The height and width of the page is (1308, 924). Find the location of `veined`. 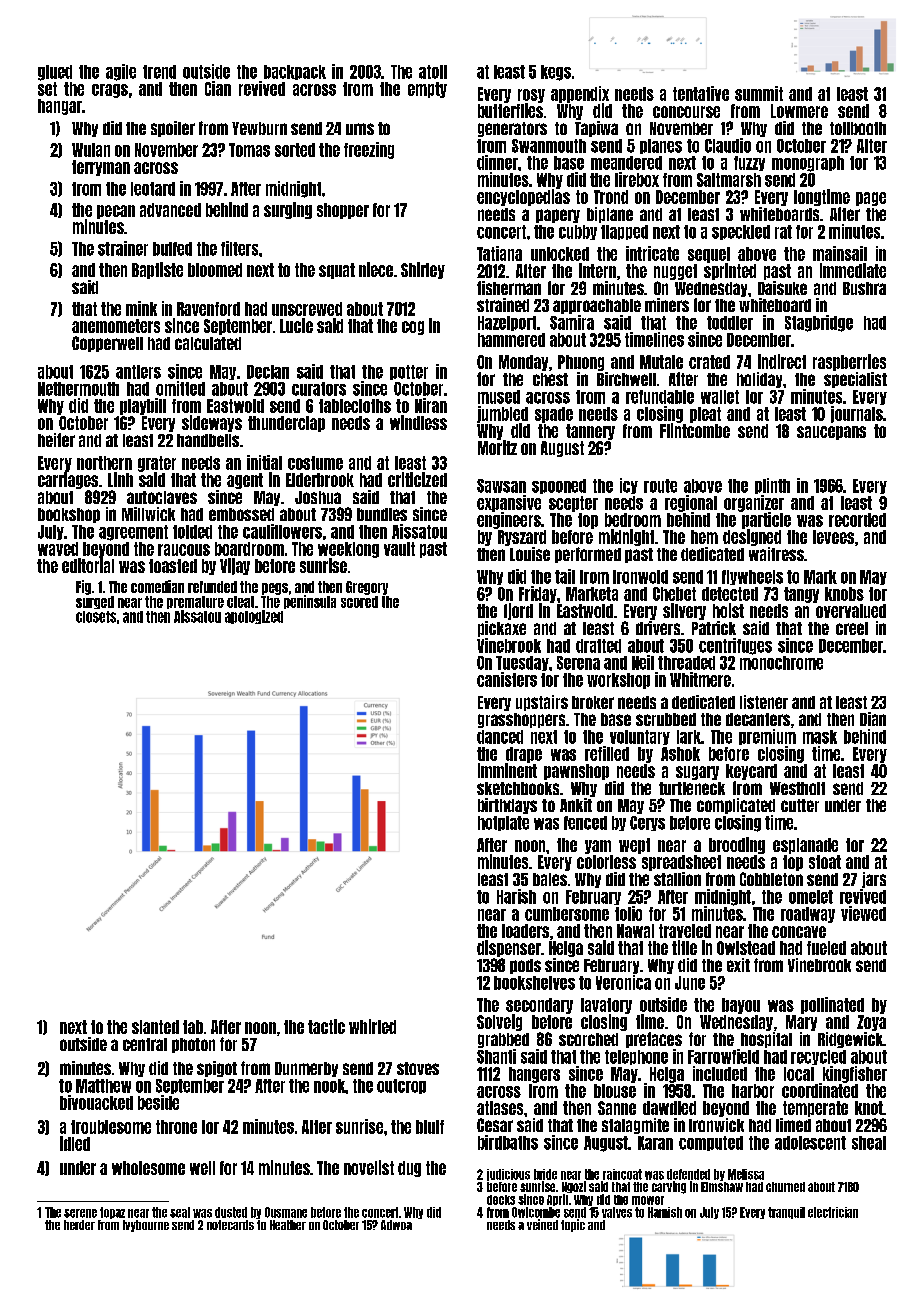

veined is located at coordinates (542, 1224).
